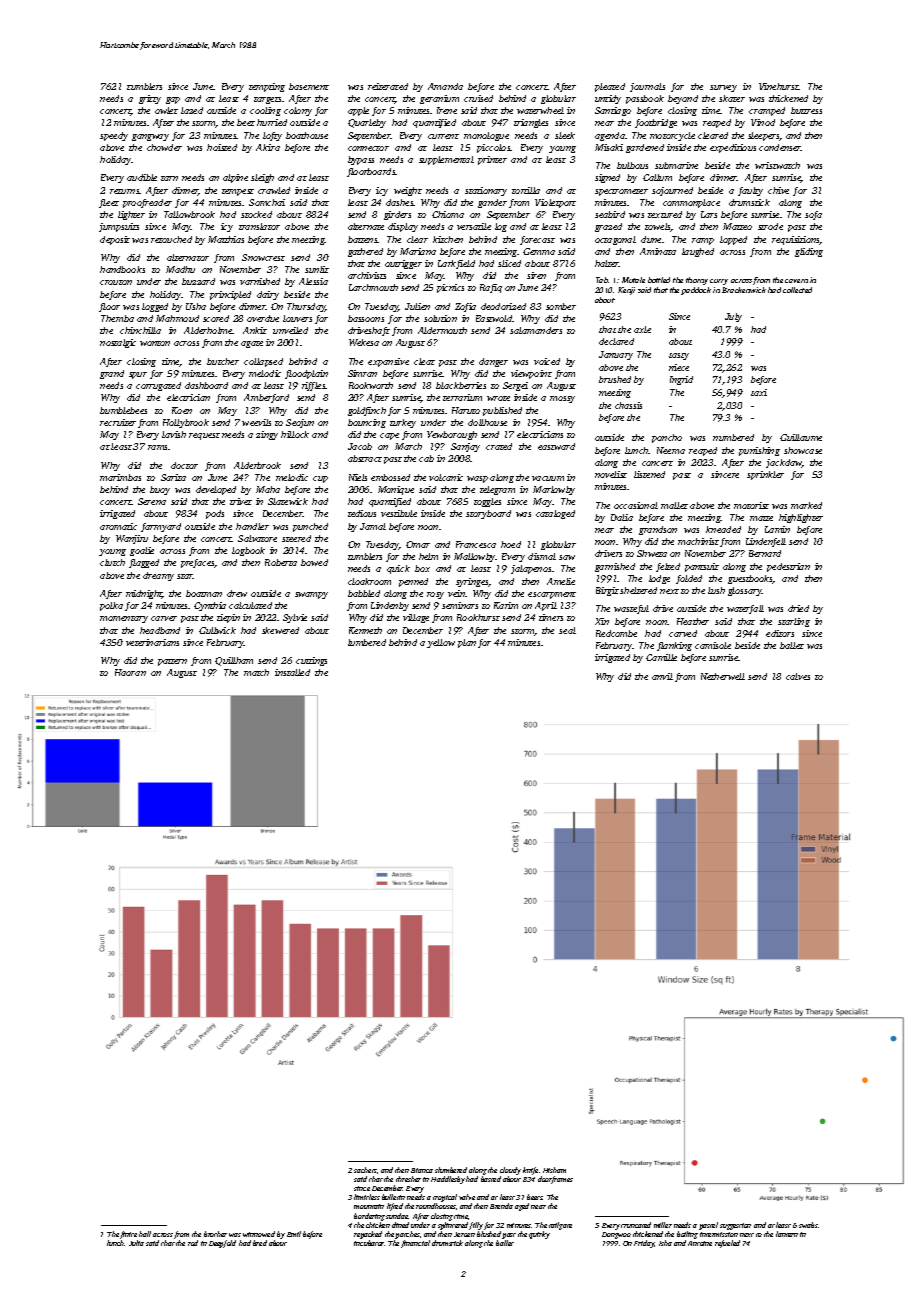  I want to click on taxi, so click(759, 392).
